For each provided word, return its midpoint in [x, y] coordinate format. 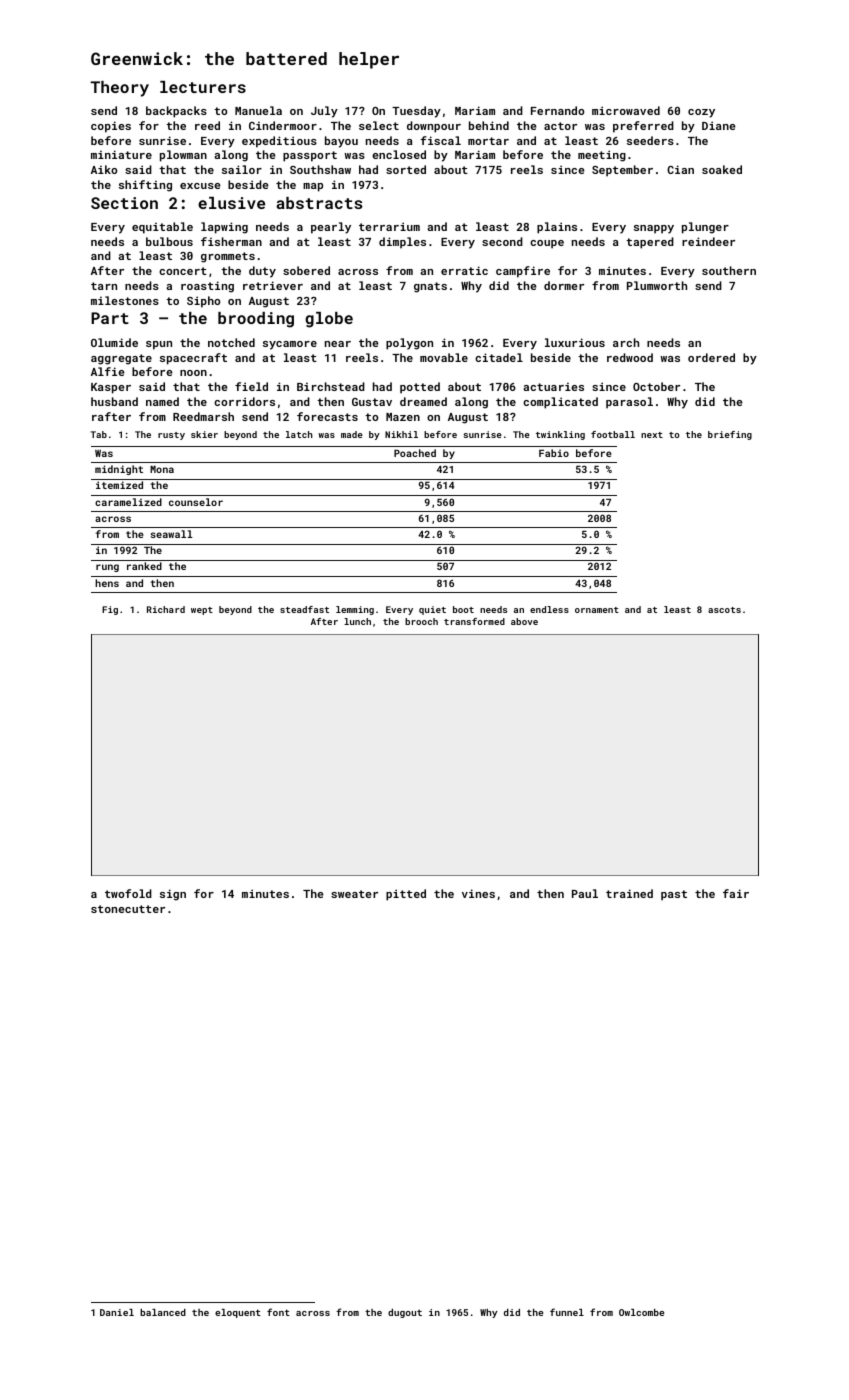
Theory [119, 89]
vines [478, 893]
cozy [701, 113]
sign [173, 895]
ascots [724, 610]
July [324, 112]
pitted [406, 895]
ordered [711, 357]
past [674, 895]
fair [736, 893]
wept [202, 611]
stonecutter [128, 909]
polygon [409, 344]
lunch [357, 621]
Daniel [117, 1312]
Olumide [114, 342]
